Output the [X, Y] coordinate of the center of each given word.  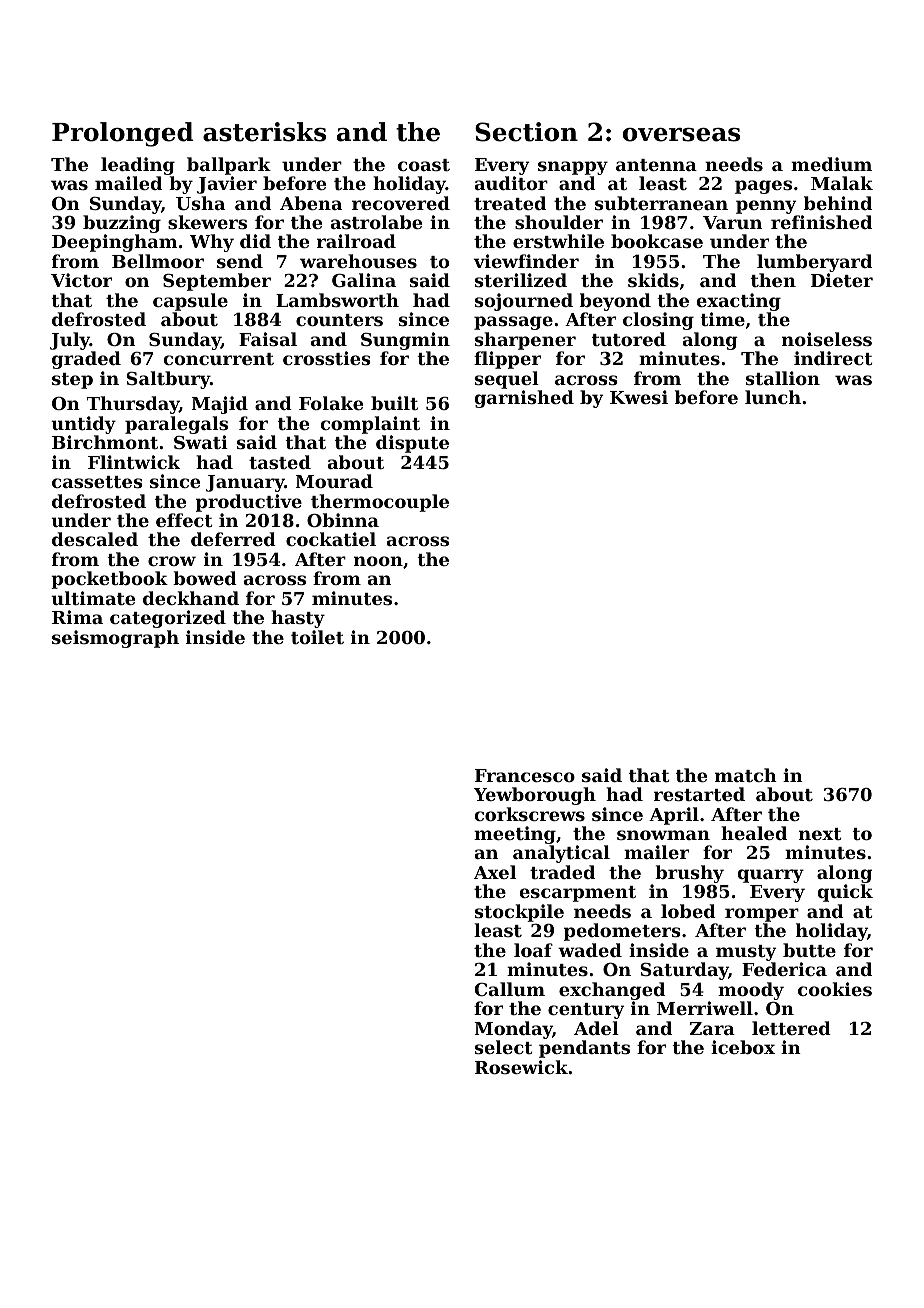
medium [831, 164]
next [820, 834]
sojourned [524, 302]
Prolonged [123, 134]
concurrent [219, 359]
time [723, 319]
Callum [510, 989]
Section [526, 132]
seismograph [115, 639]
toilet [317, 637]
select [504, 1047]
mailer [656, 852]
